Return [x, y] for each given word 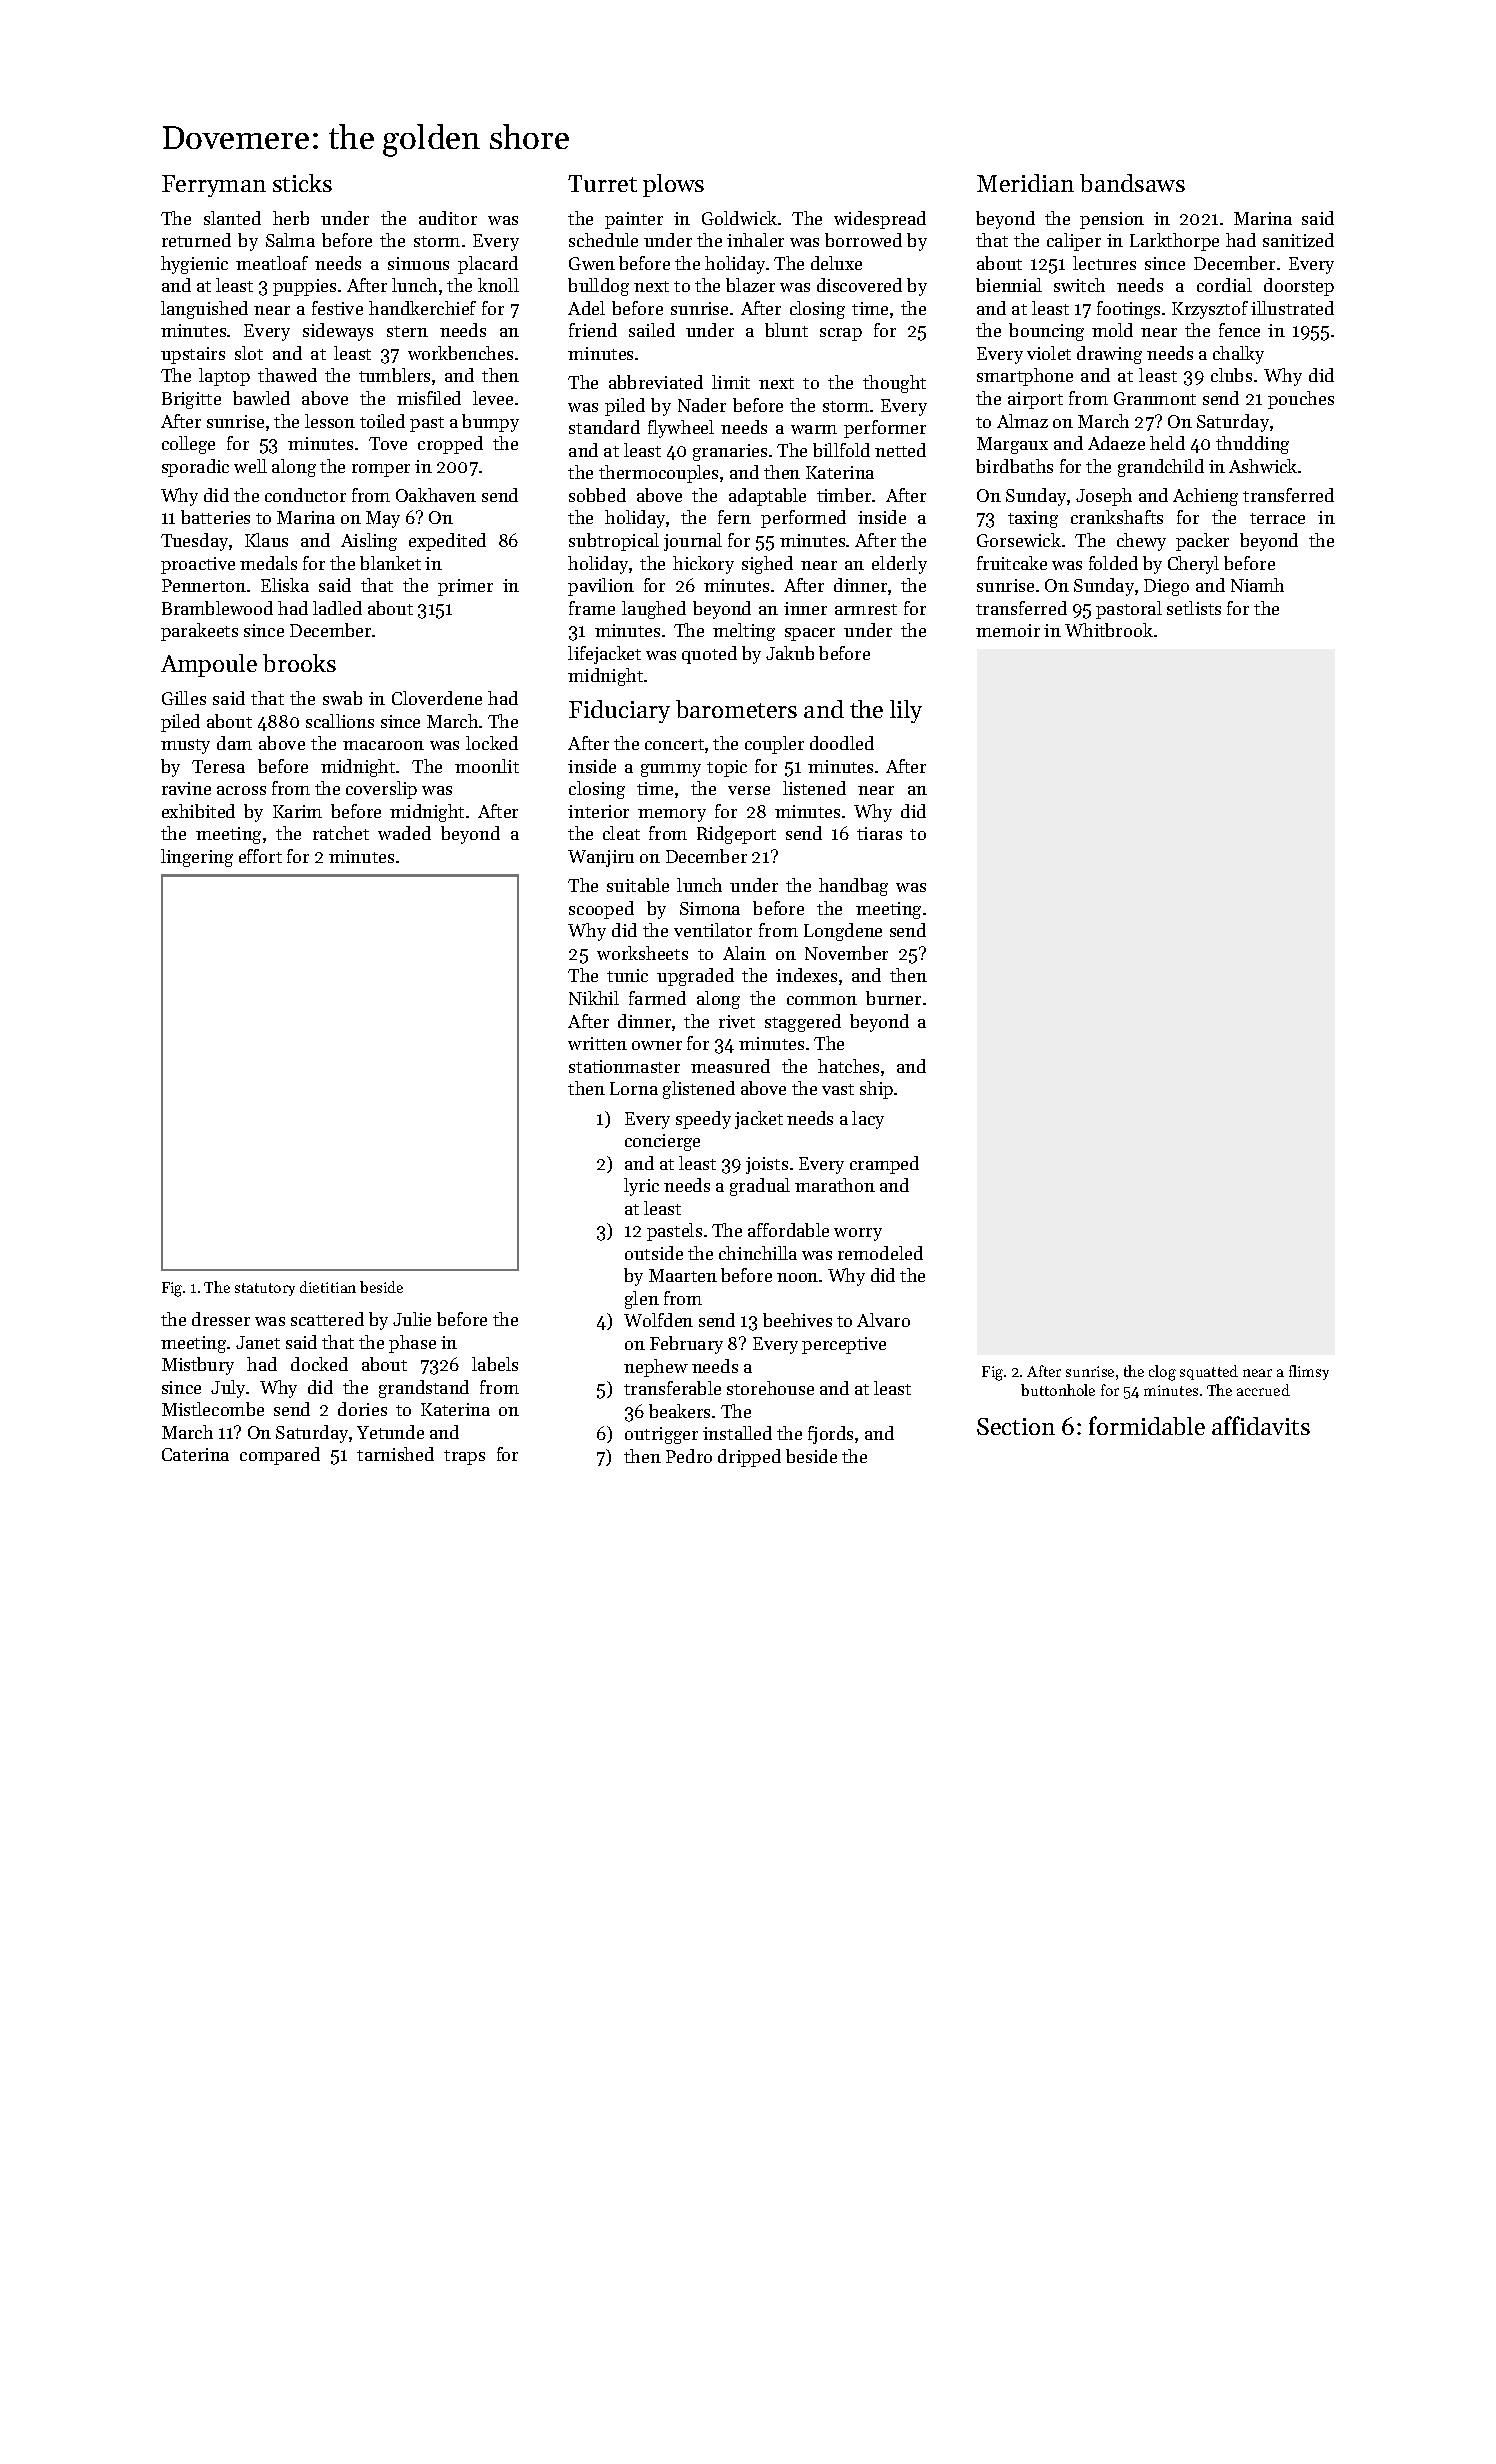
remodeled [880, 1253]
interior [598, 811]
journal [693, 542]
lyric [641, 1187]
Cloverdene [437, 698]
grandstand [424, 1389]
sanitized [1298, 240]
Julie [412, 1319]
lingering [197, 858]
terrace [1277, 518]
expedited [447, 542]
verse [749, 790]
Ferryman [214, 186]
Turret [602, 183]
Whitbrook [1109, 630]
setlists [1194, 608]
